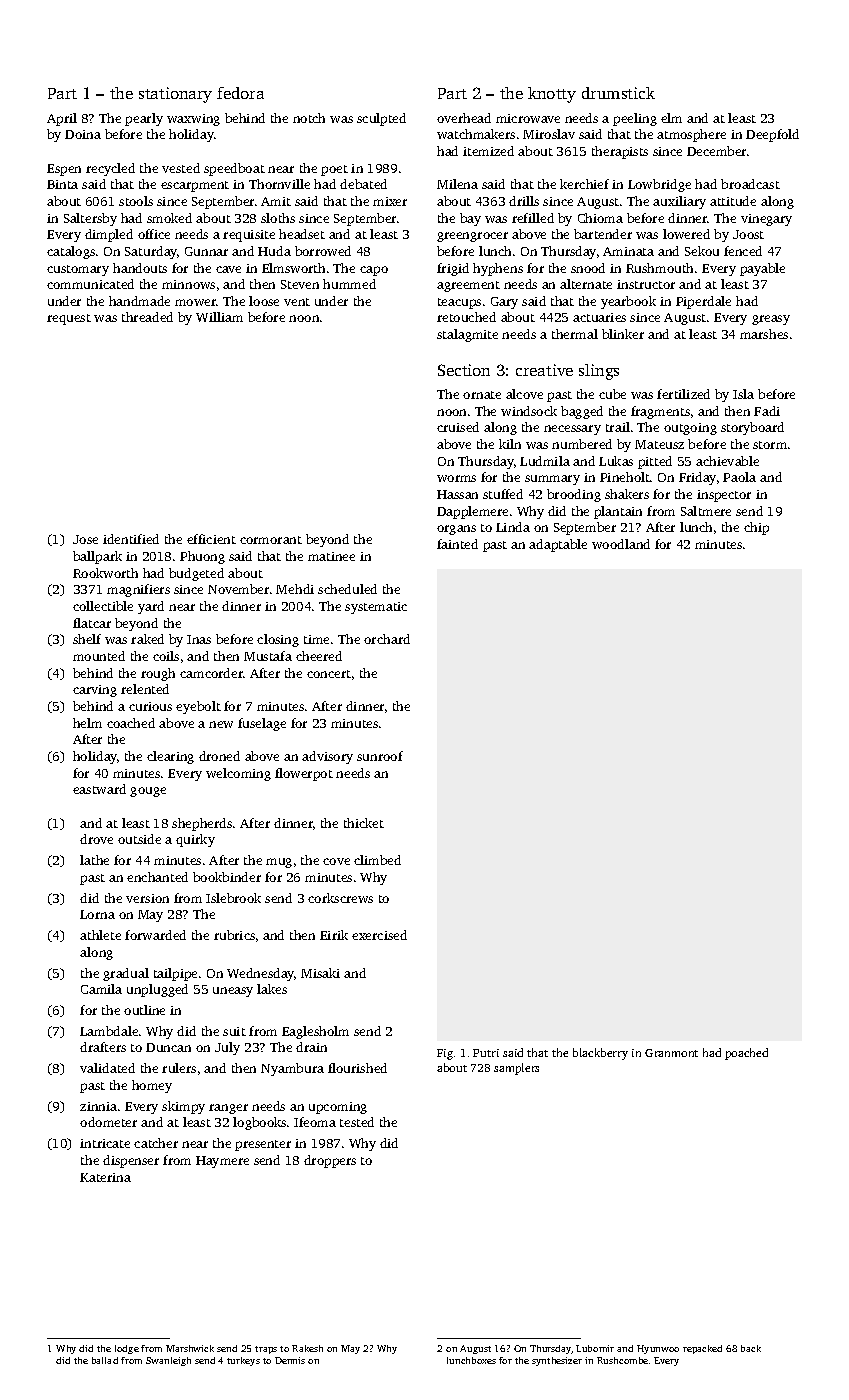  I want to click on pearly, so click(144, 119).
